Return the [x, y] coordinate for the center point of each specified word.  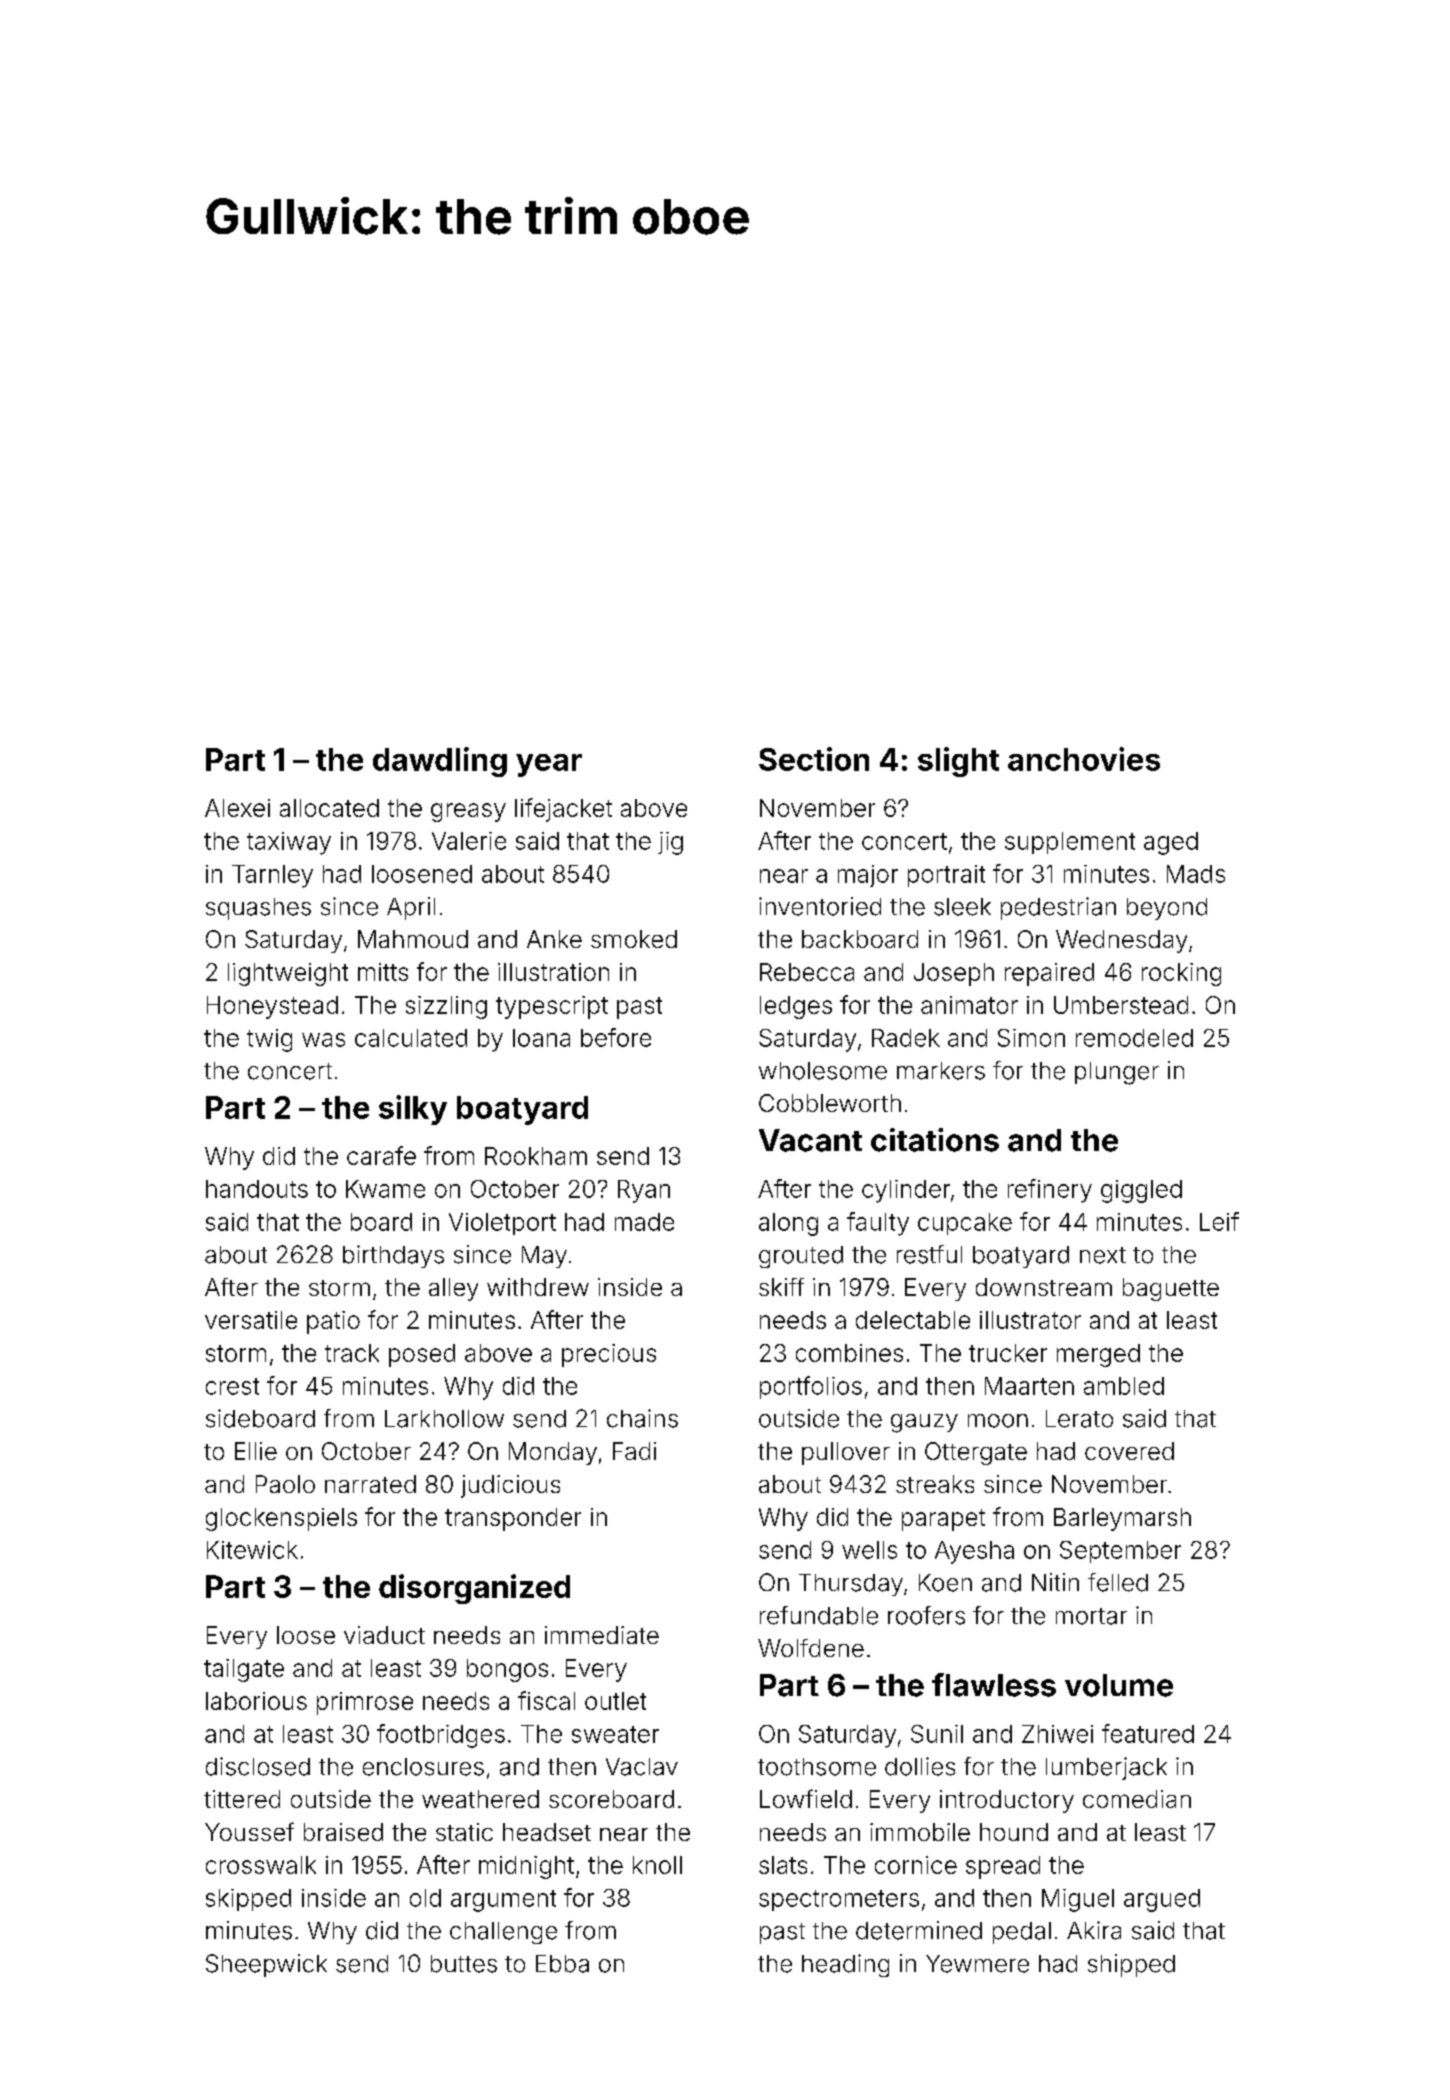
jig [670, 843]
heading [845, 1965]
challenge [503, 1933]
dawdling [440, 762]
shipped [1131, 1965]
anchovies [1084, 759]
